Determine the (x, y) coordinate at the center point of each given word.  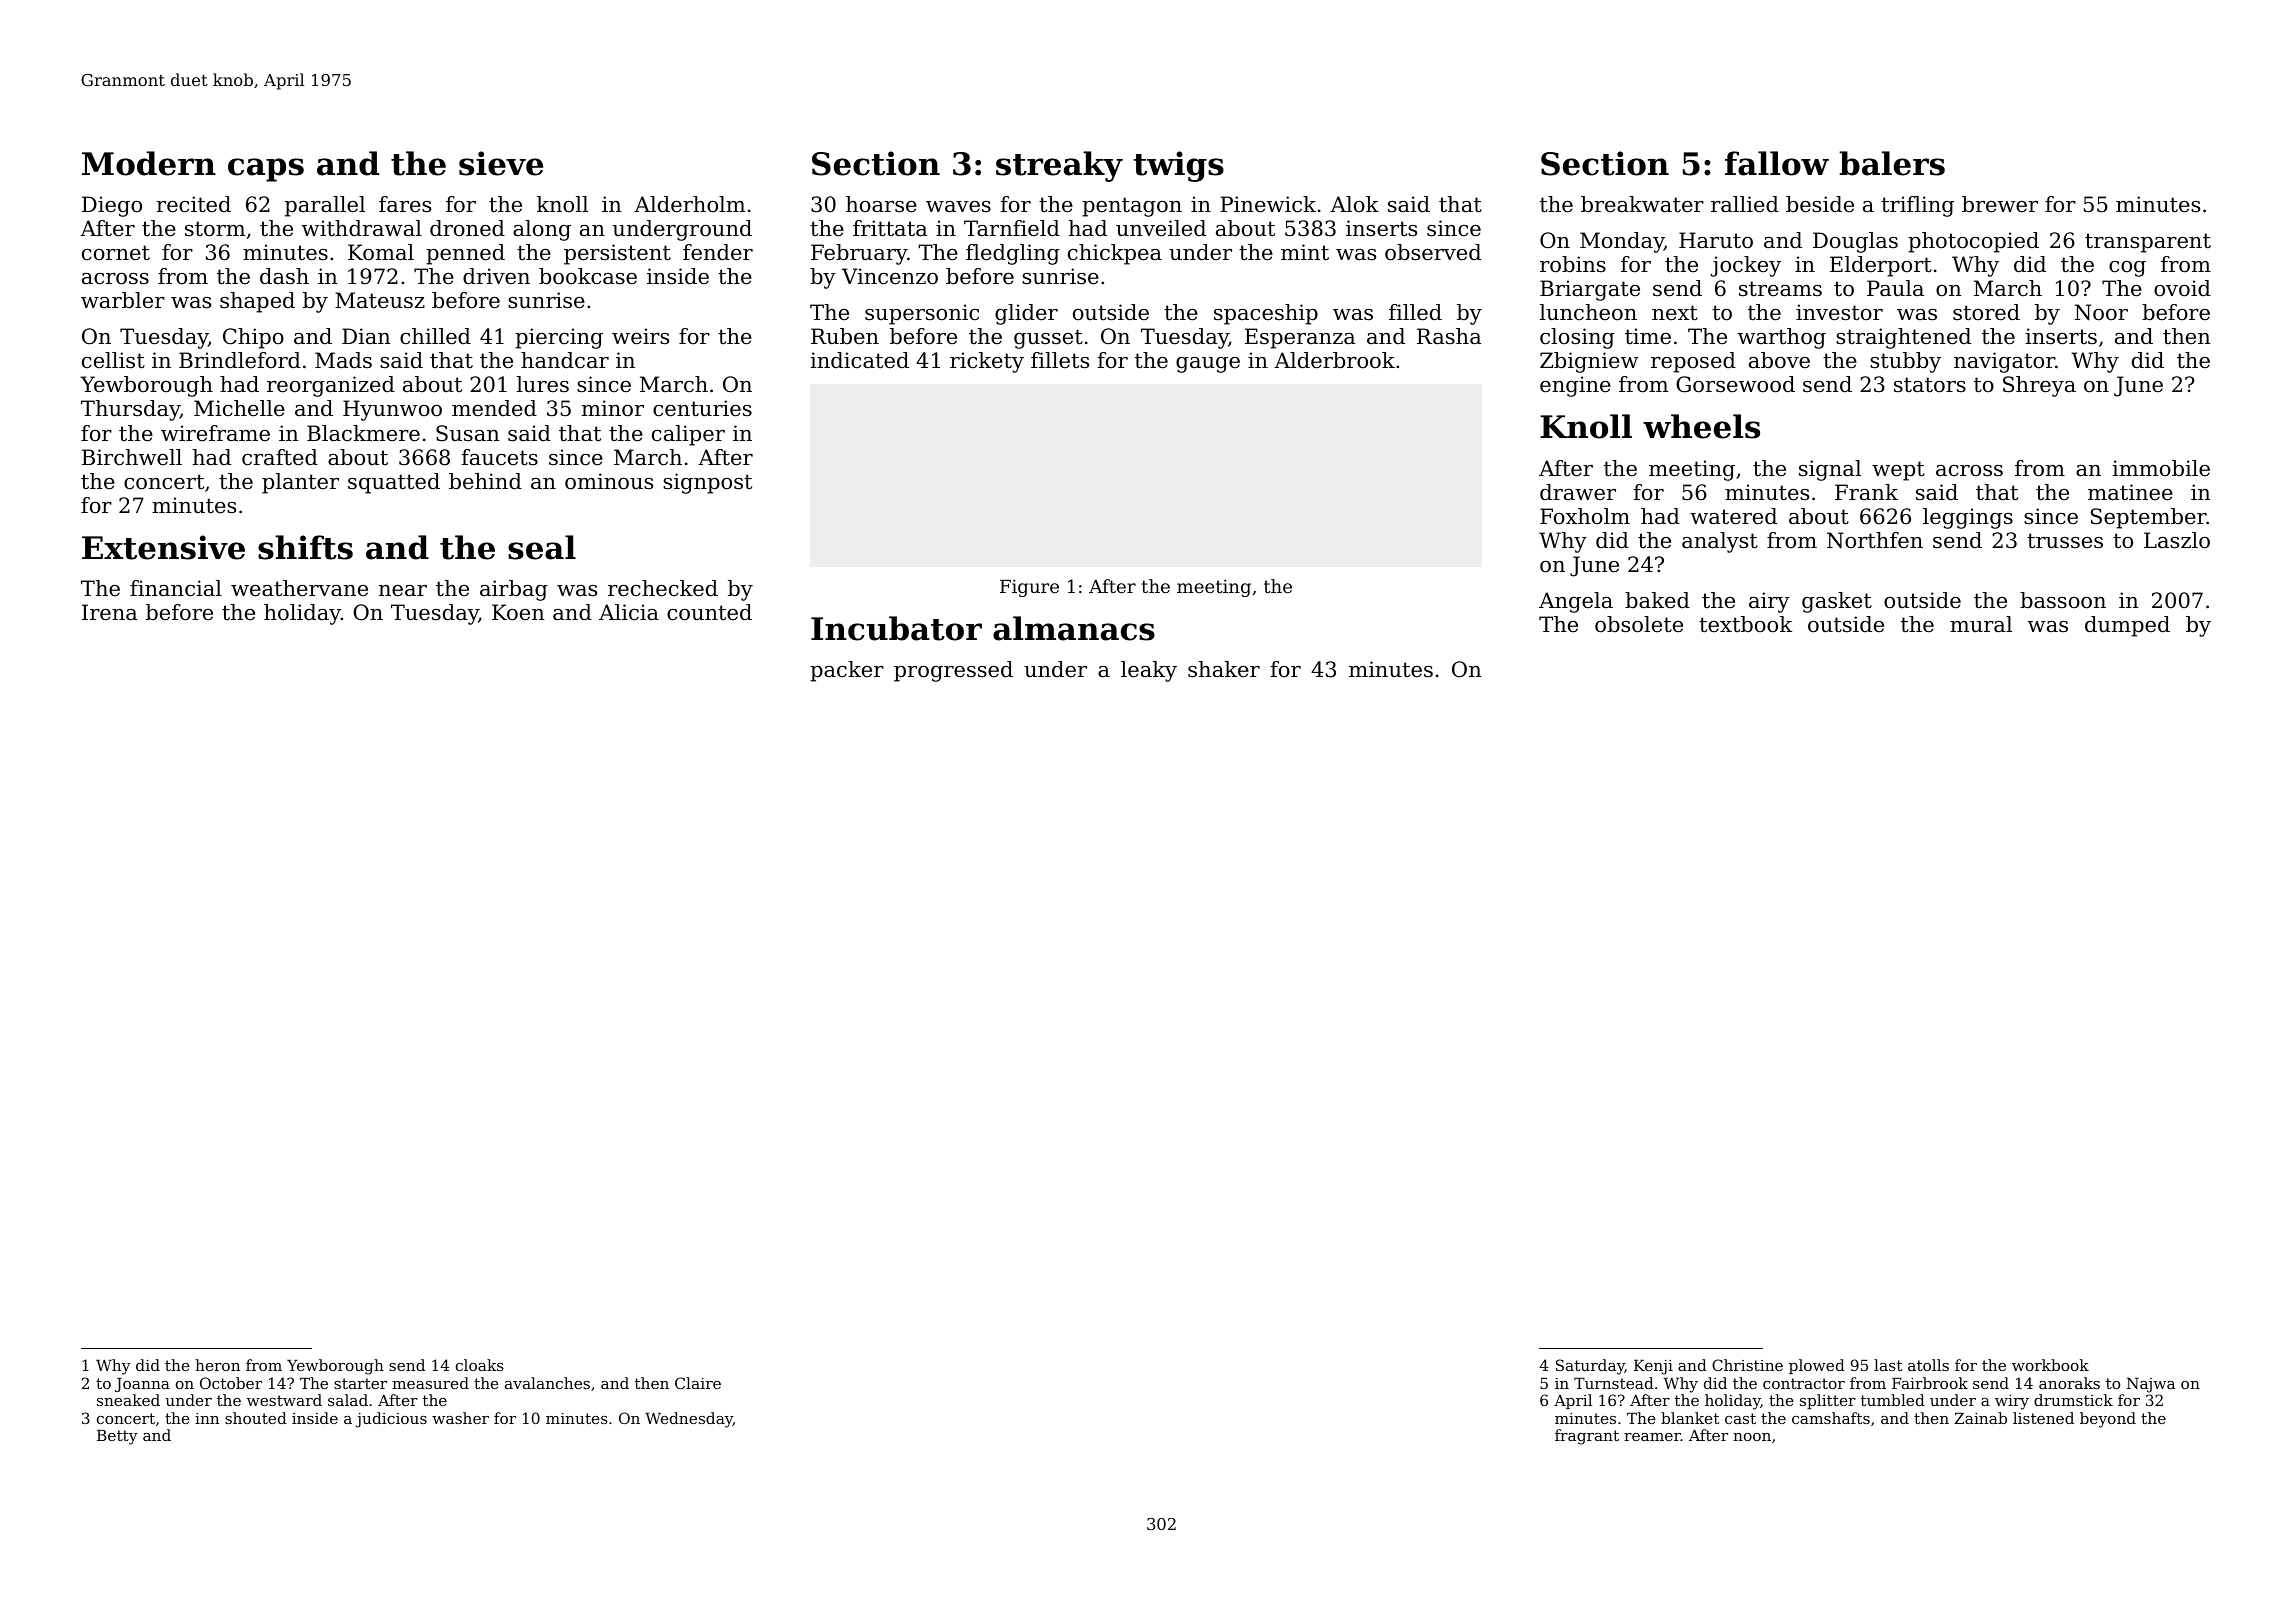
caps (266, 170)
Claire (698, 1383)
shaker (1224, 669)
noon (1752, 1437)
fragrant (1587, 1437)
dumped (2127, 626)
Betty (117, 1437)
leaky (1149, 671)
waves (958, 207)
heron (217, 1365)
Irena (109, 612)
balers (1892, 163)
